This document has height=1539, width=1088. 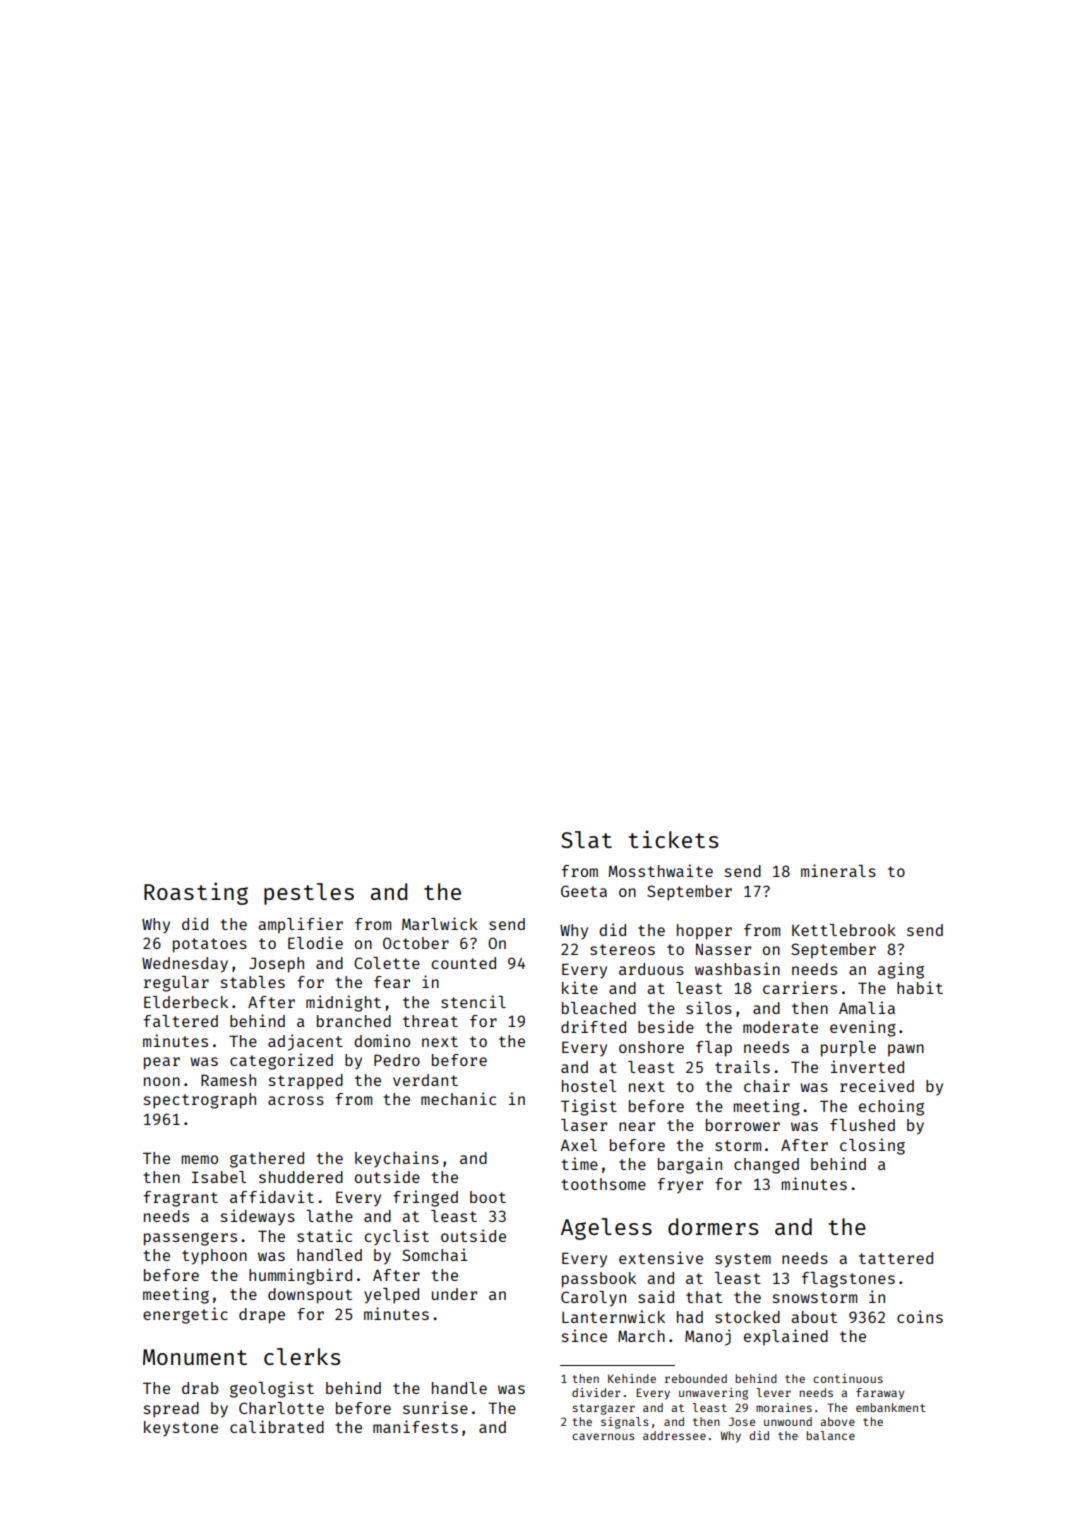 I want to click on mechanic, so click(x=458, y=1098).
